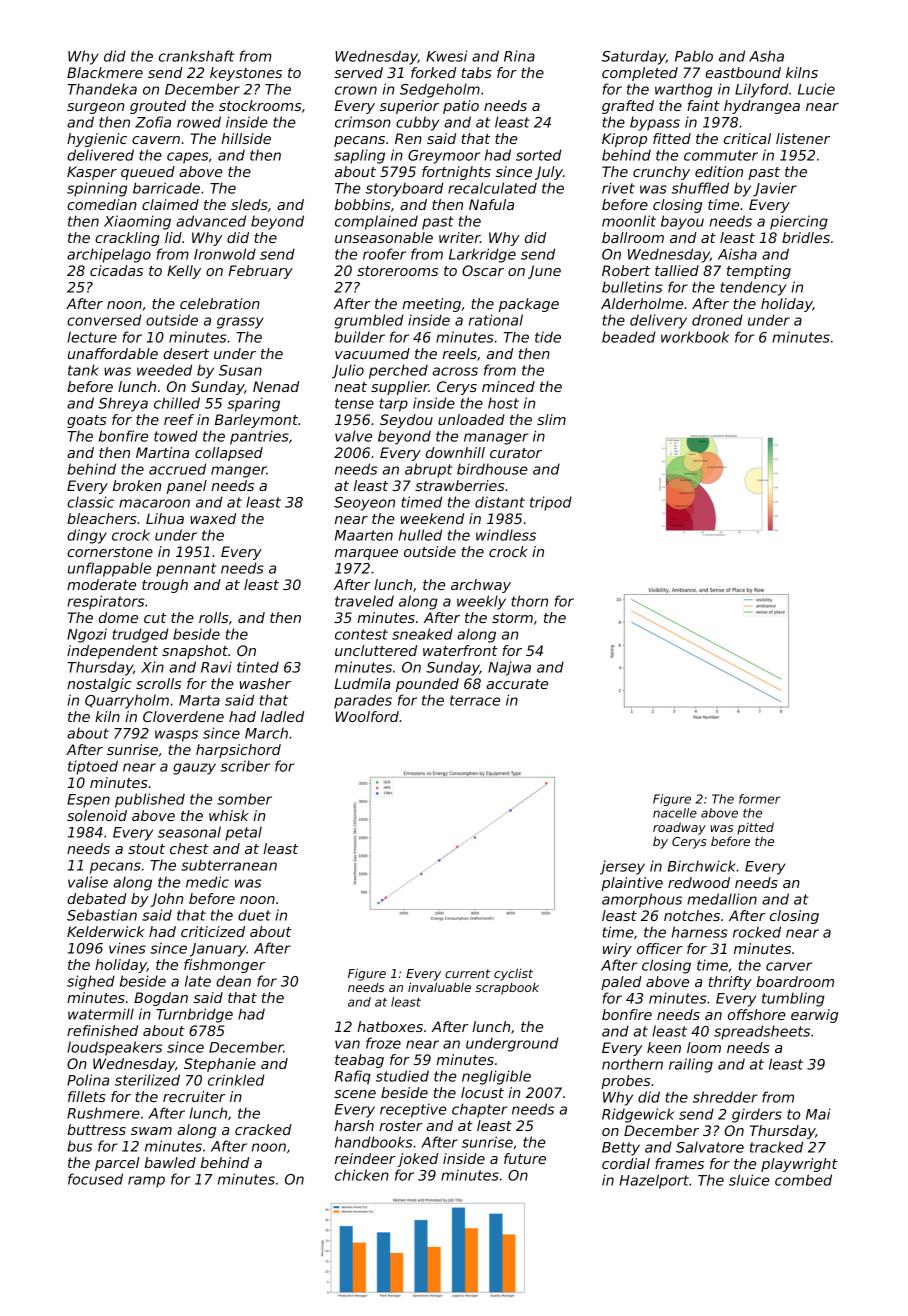 Image resolution: width=908 pixels, height=1316 pixels. What do you see at coordinates (177, 469) in the page?
I see `accrued` at bounding box center [177, 469].
